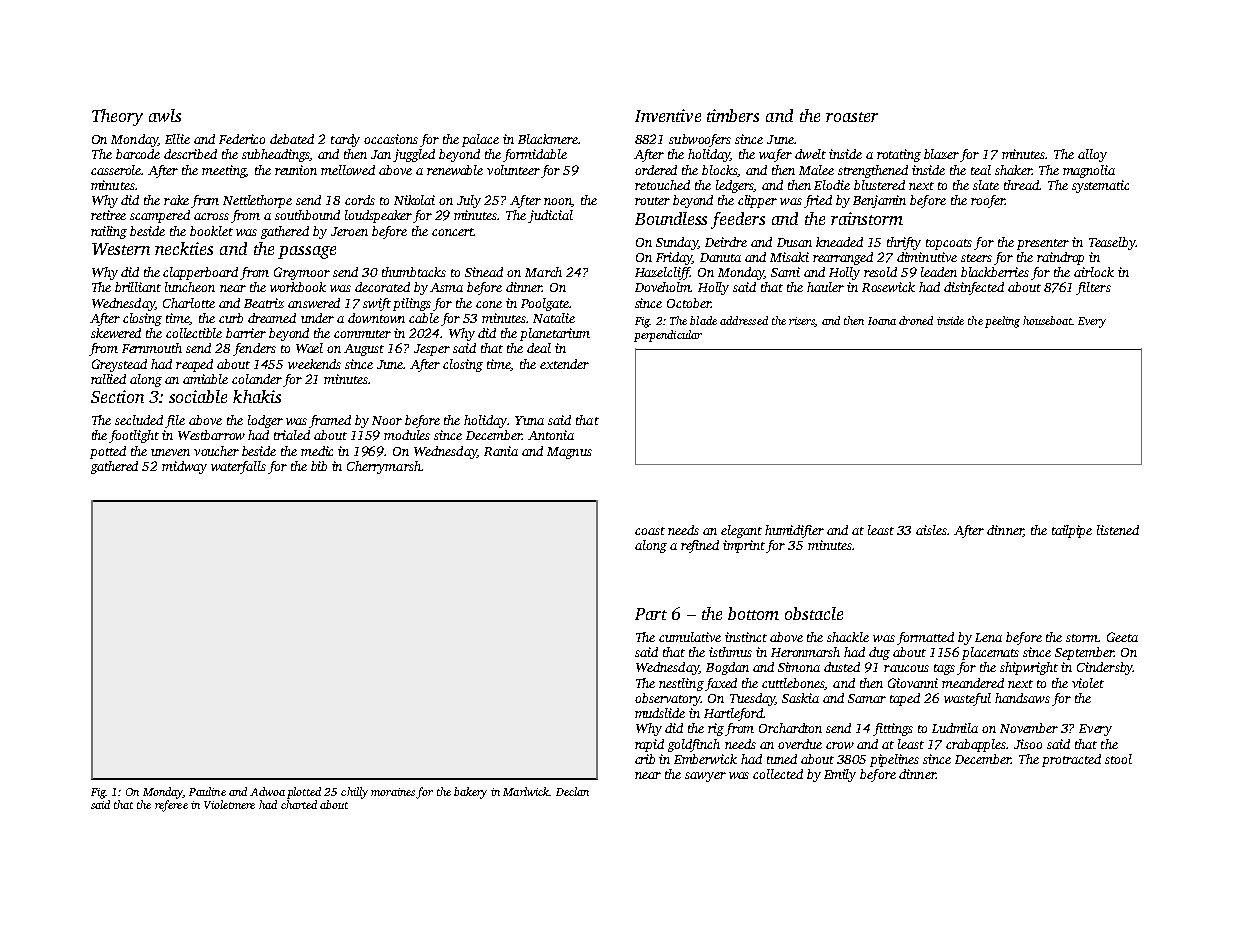 The height and width of the screenshot is (952, 1233). I want to click on aisles, so click(931, 530).
